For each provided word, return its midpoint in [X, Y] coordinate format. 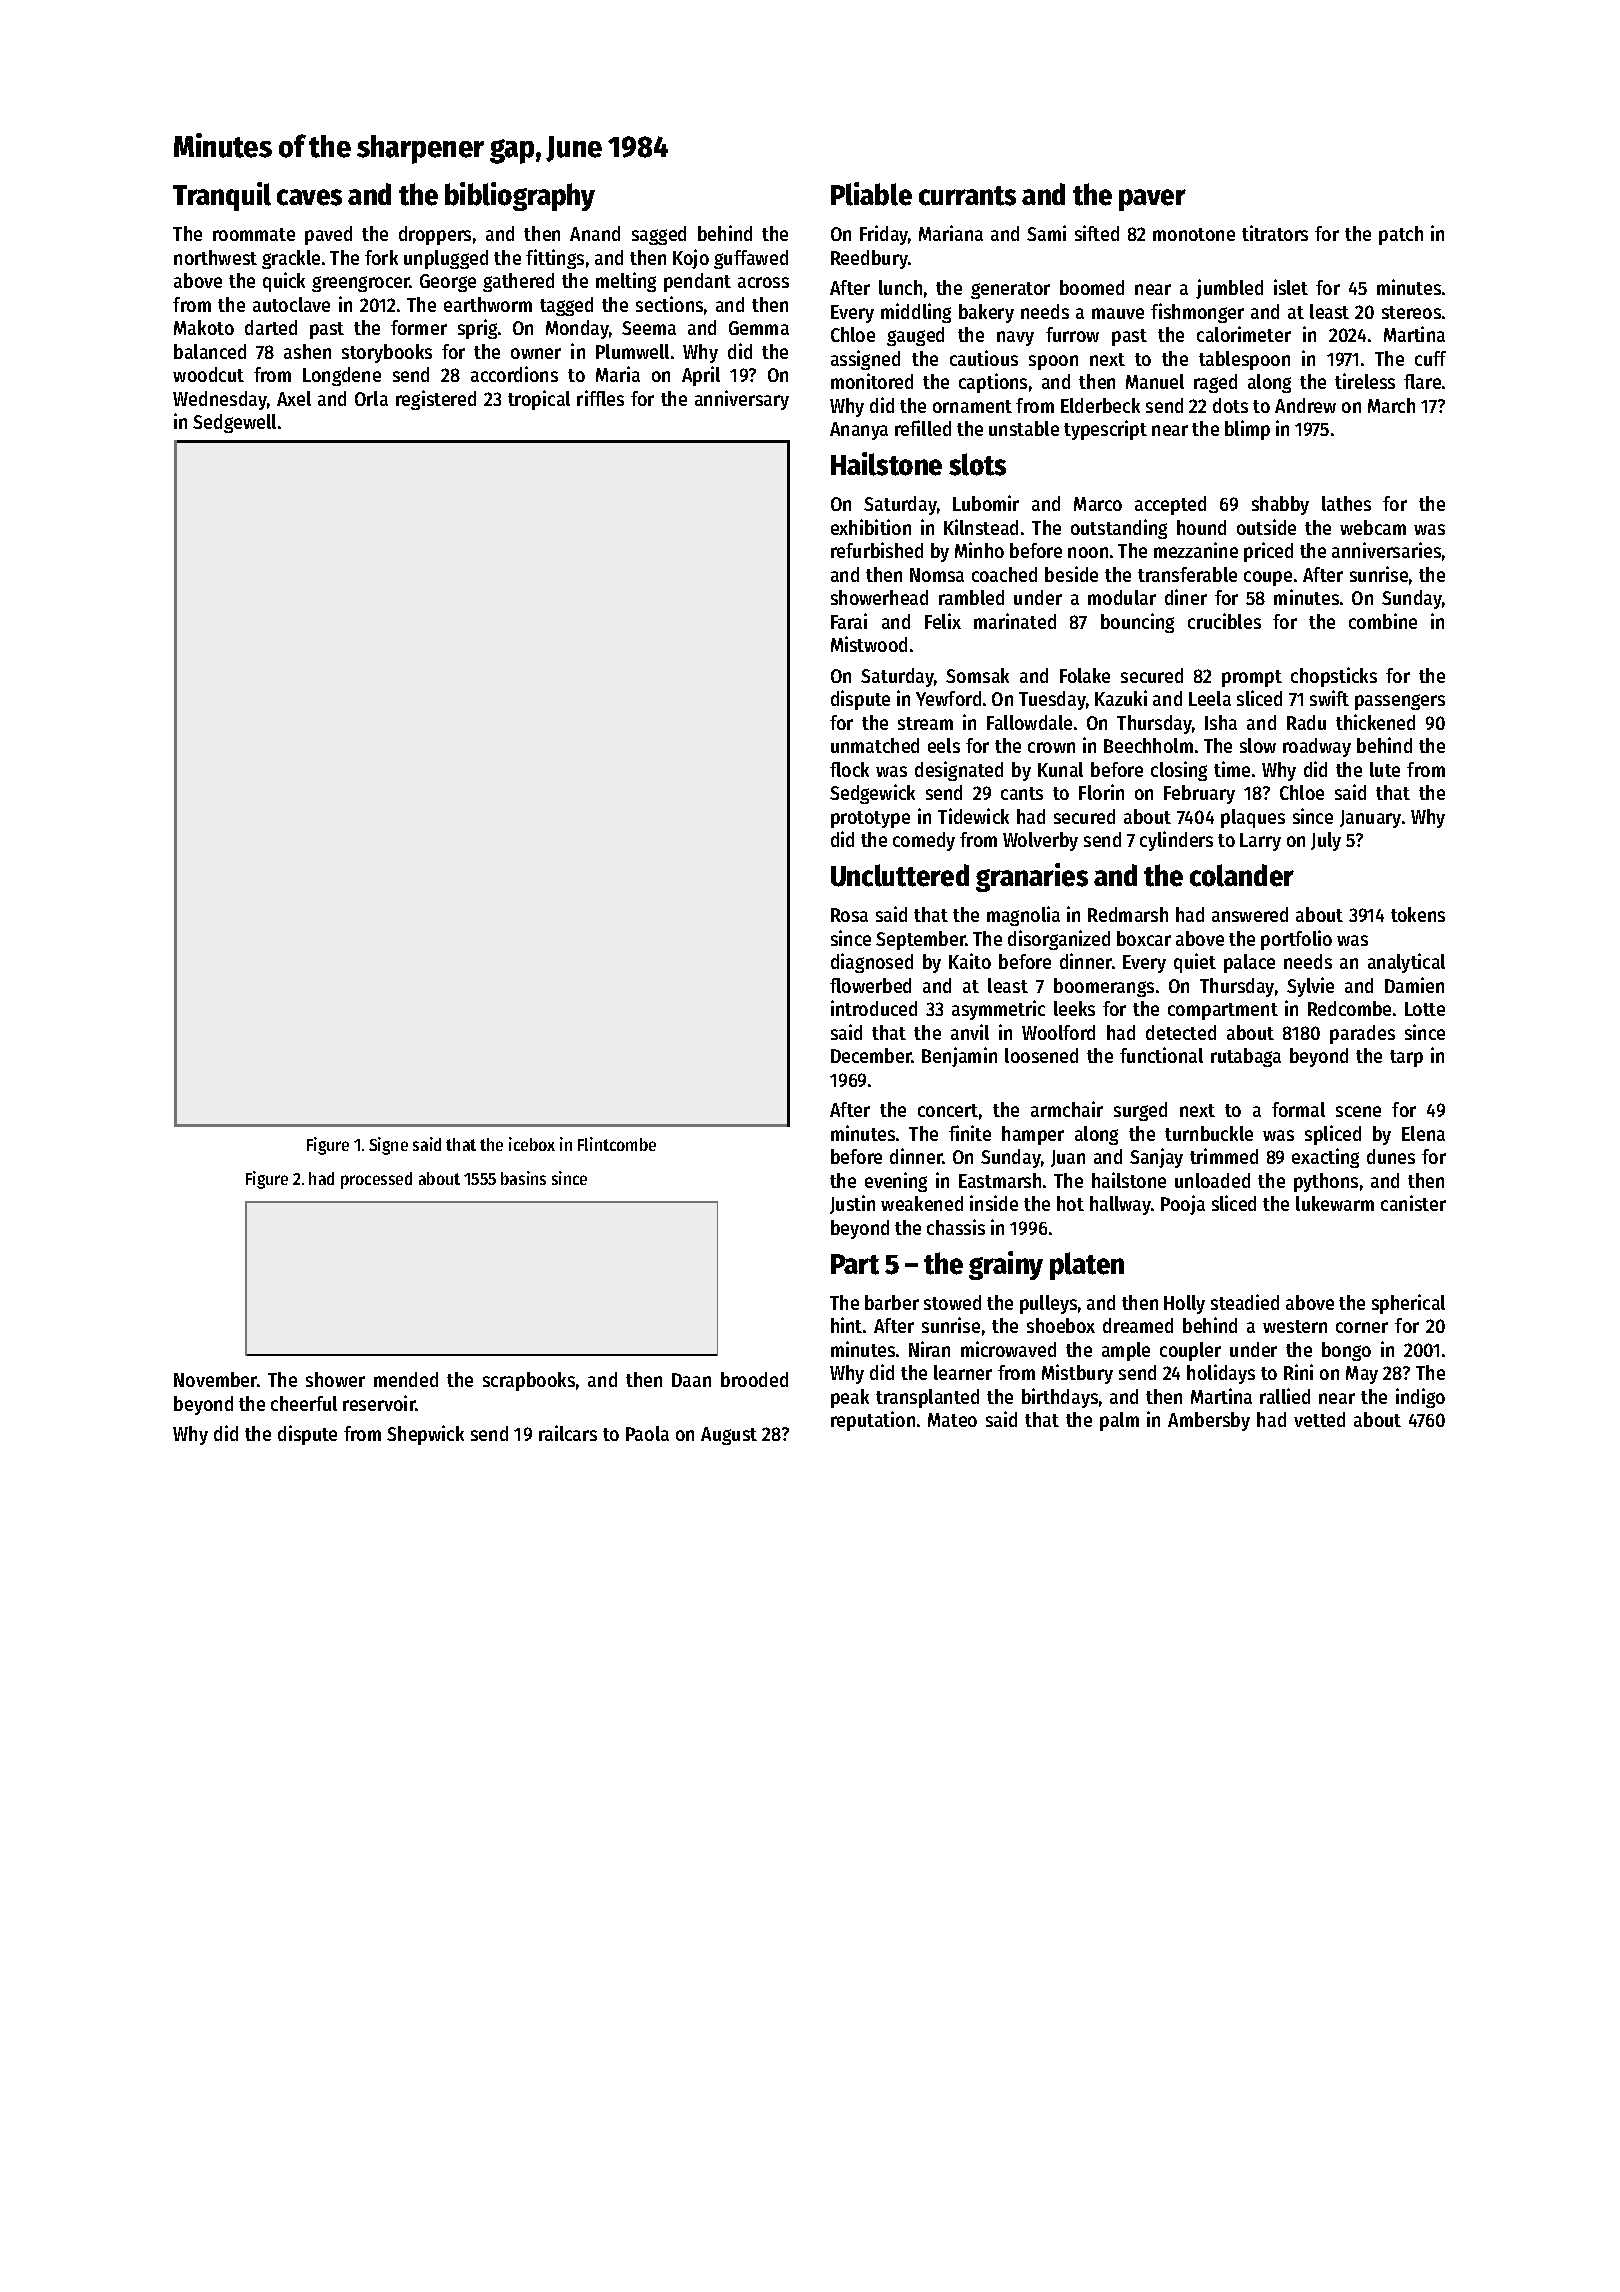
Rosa [849, 915]
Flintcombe [617, 1144]
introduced [874, 1008]
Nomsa [937, 575]
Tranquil [222, 196]
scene [1358, 1111]
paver [1152, 200]
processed [376, 1180]
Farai [849, 621]
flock [849, 769]
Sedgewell [234, 423]
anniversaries [1386, 550]
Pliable [871, 194]
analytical [1406, 963]
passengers [1400, 702]
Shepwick [425, 1435]
